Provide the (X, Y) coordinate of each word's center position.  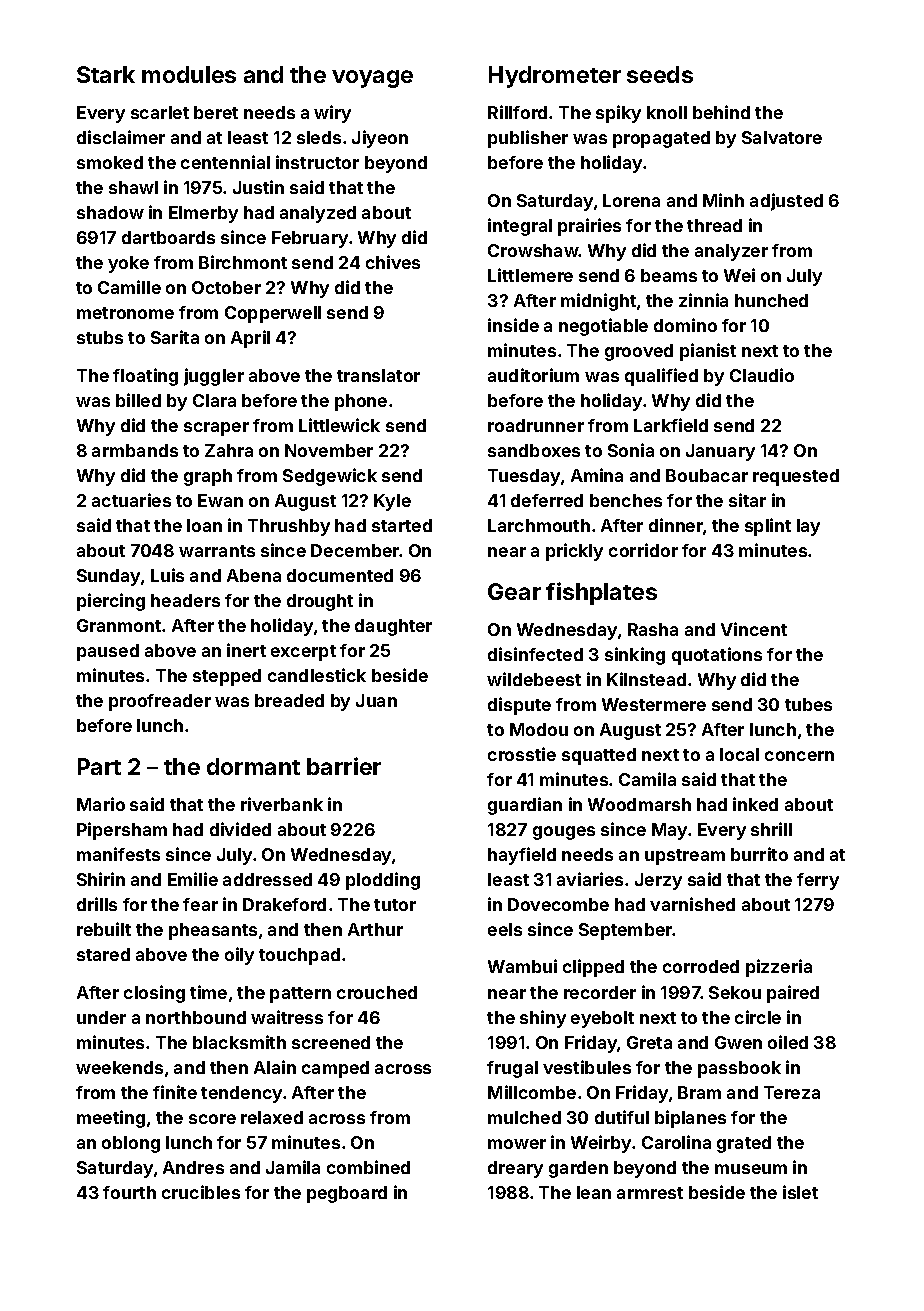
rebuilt (104, 929)
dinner (676, 525)
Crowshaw (533, 250)
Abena (254, 575)
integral (520, 227)
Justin (258, 187)
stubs (100, 337)
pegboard (347, 1194)
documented (340, 575)
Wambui (522, 966)
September (626, 931)
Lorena (631, 200)
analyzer (731, 252)
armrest (650, 1193)
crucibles (201, 1192)
